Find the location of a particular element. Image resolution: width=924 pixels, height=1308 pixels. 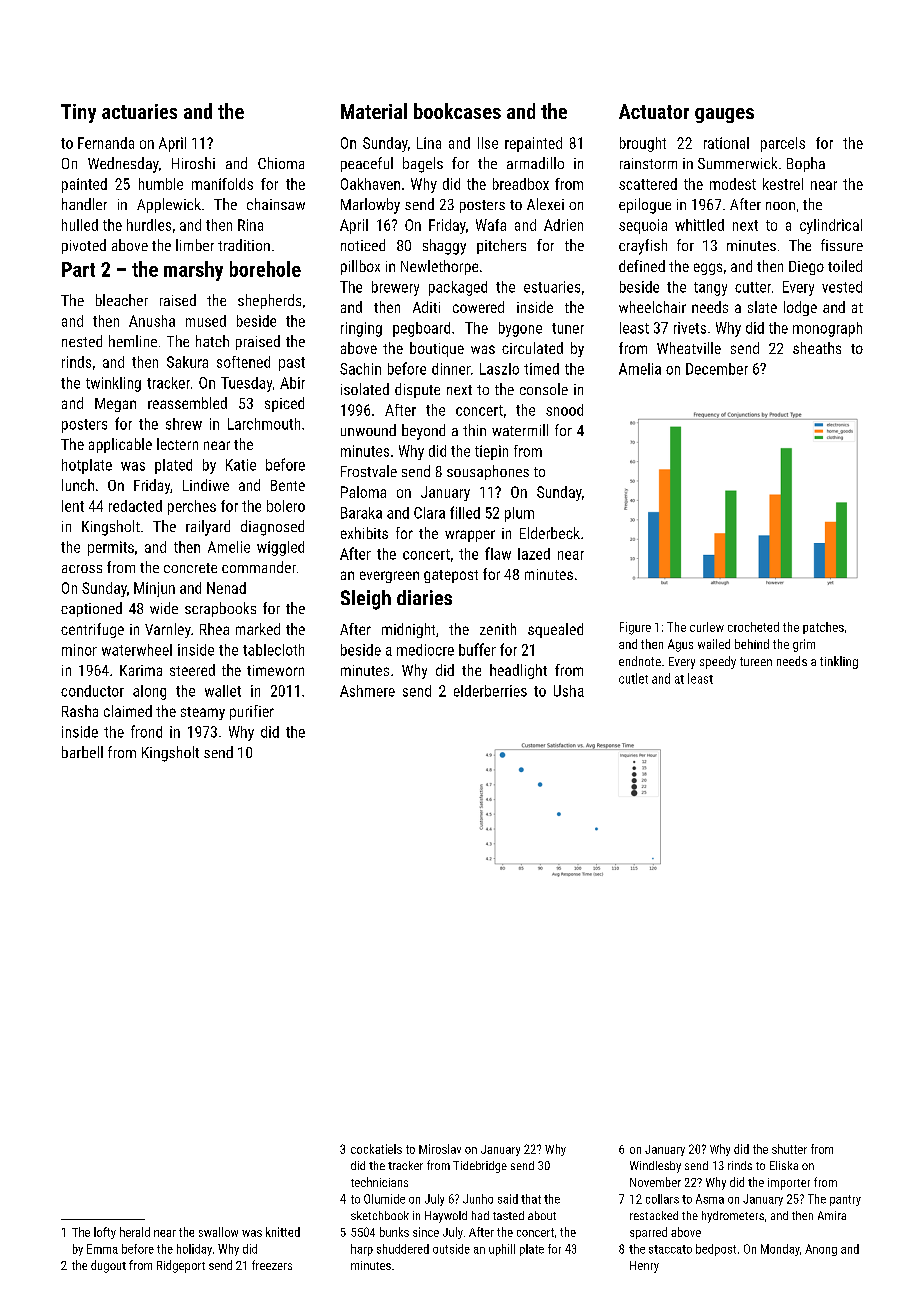

Lindiwe is located at coordinates (206, 485).
